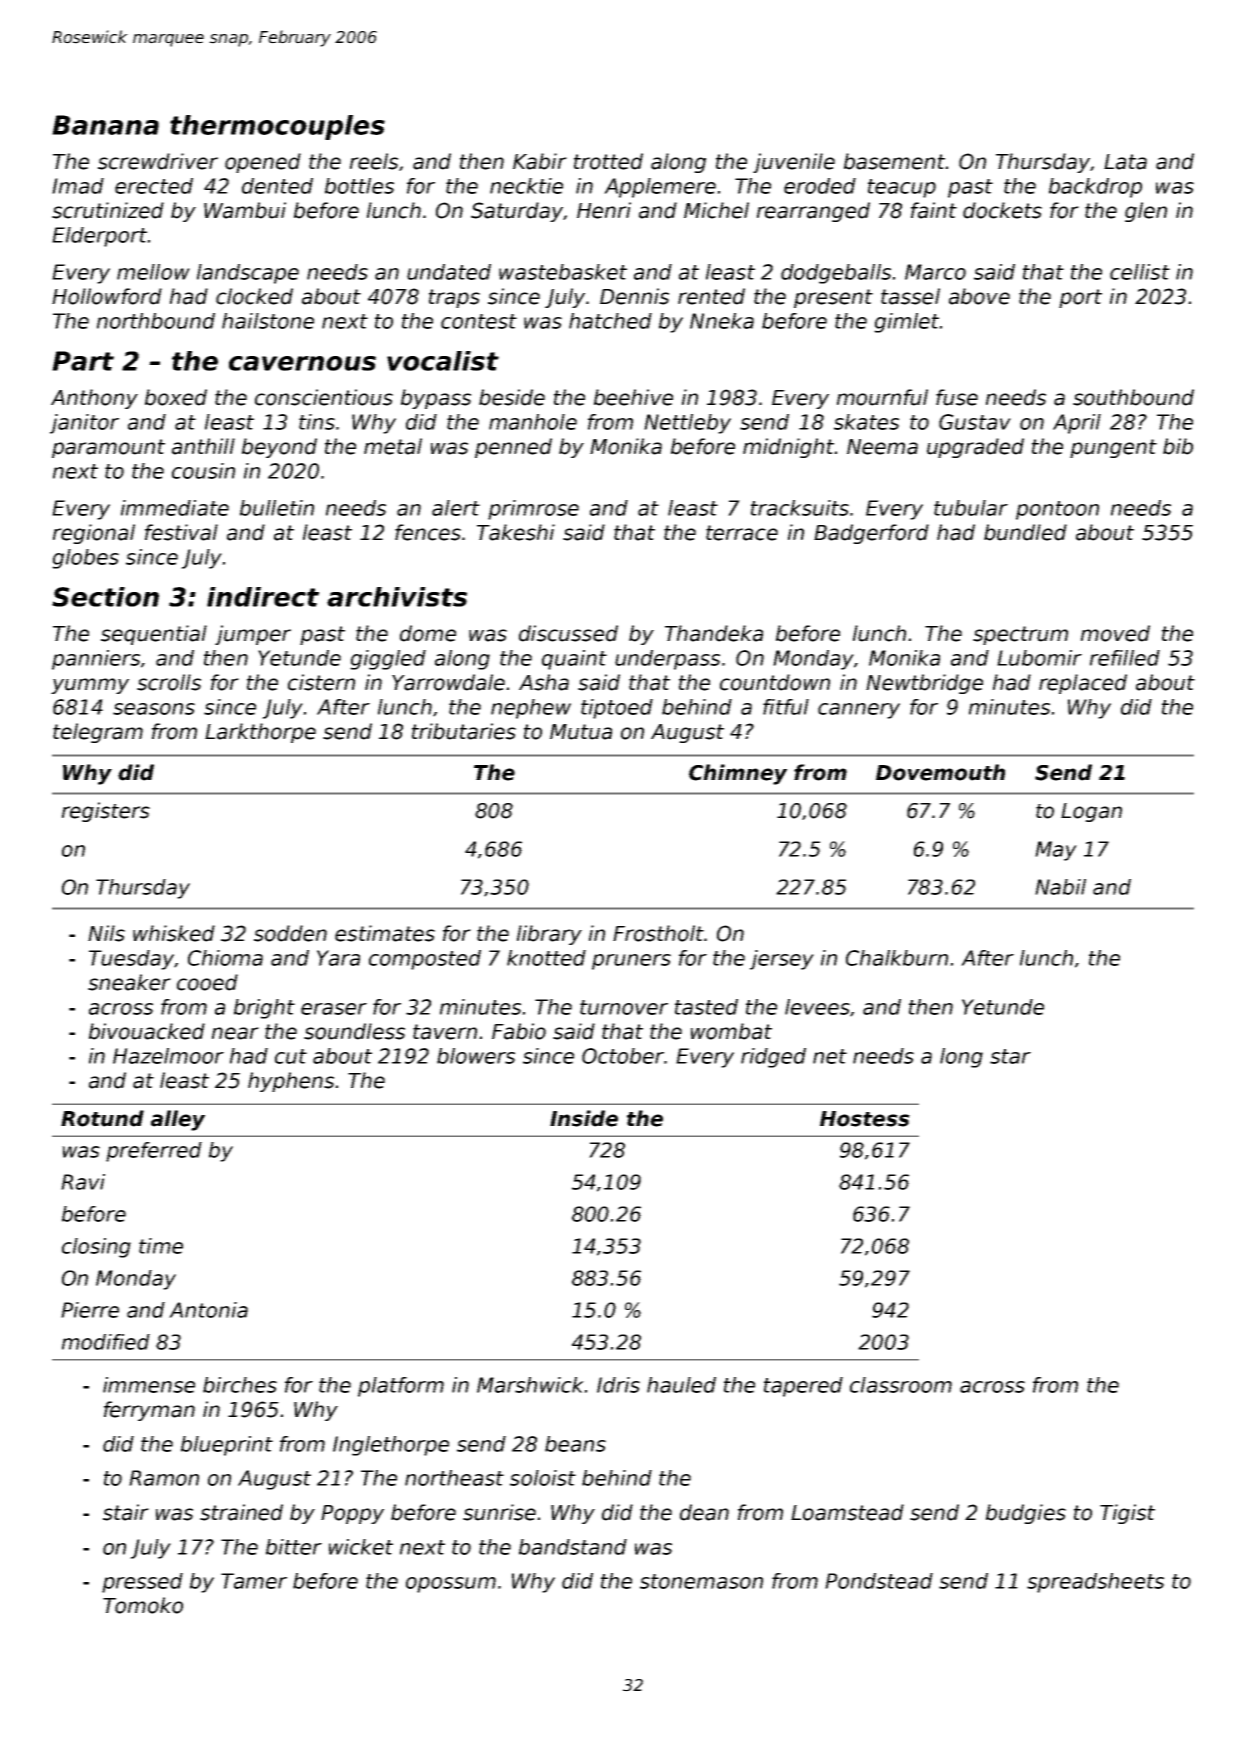 This screenshot has height=1763, width=1246. Describe the element at coordinates (174, 933) in the screenshot. I see `whisked` at that location.
